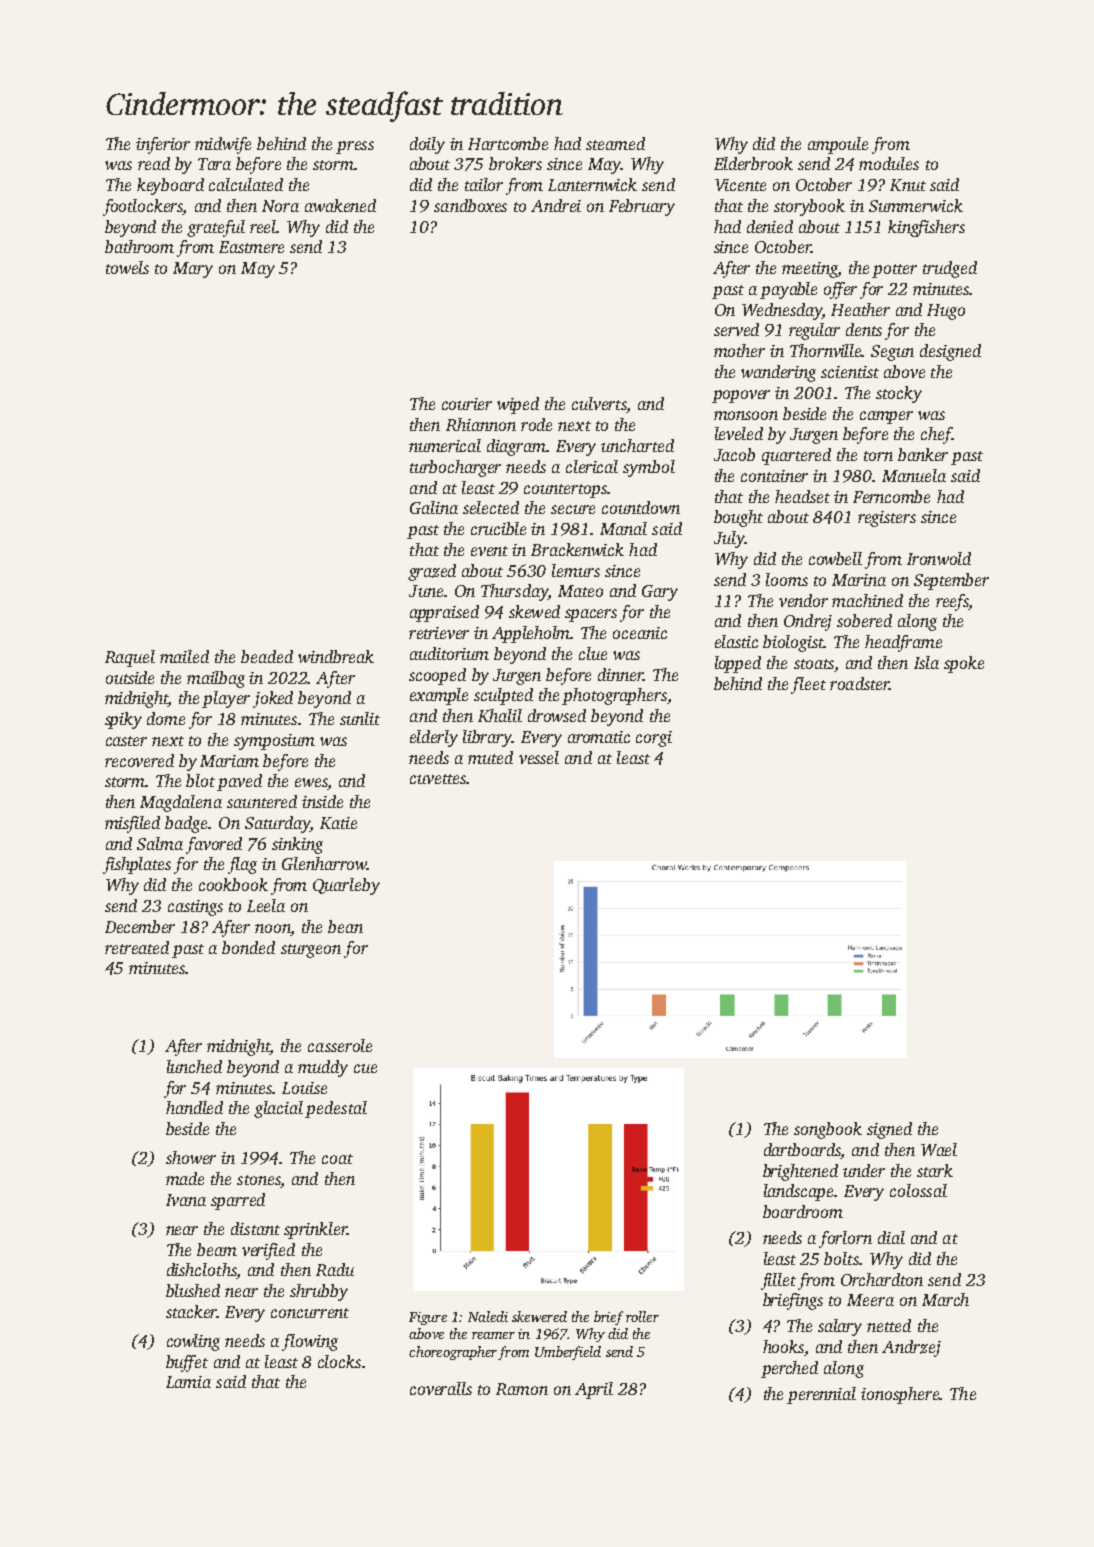 The height and width of the document is (1547, 1094). I want to click on Andrei, so click(556, 205).
